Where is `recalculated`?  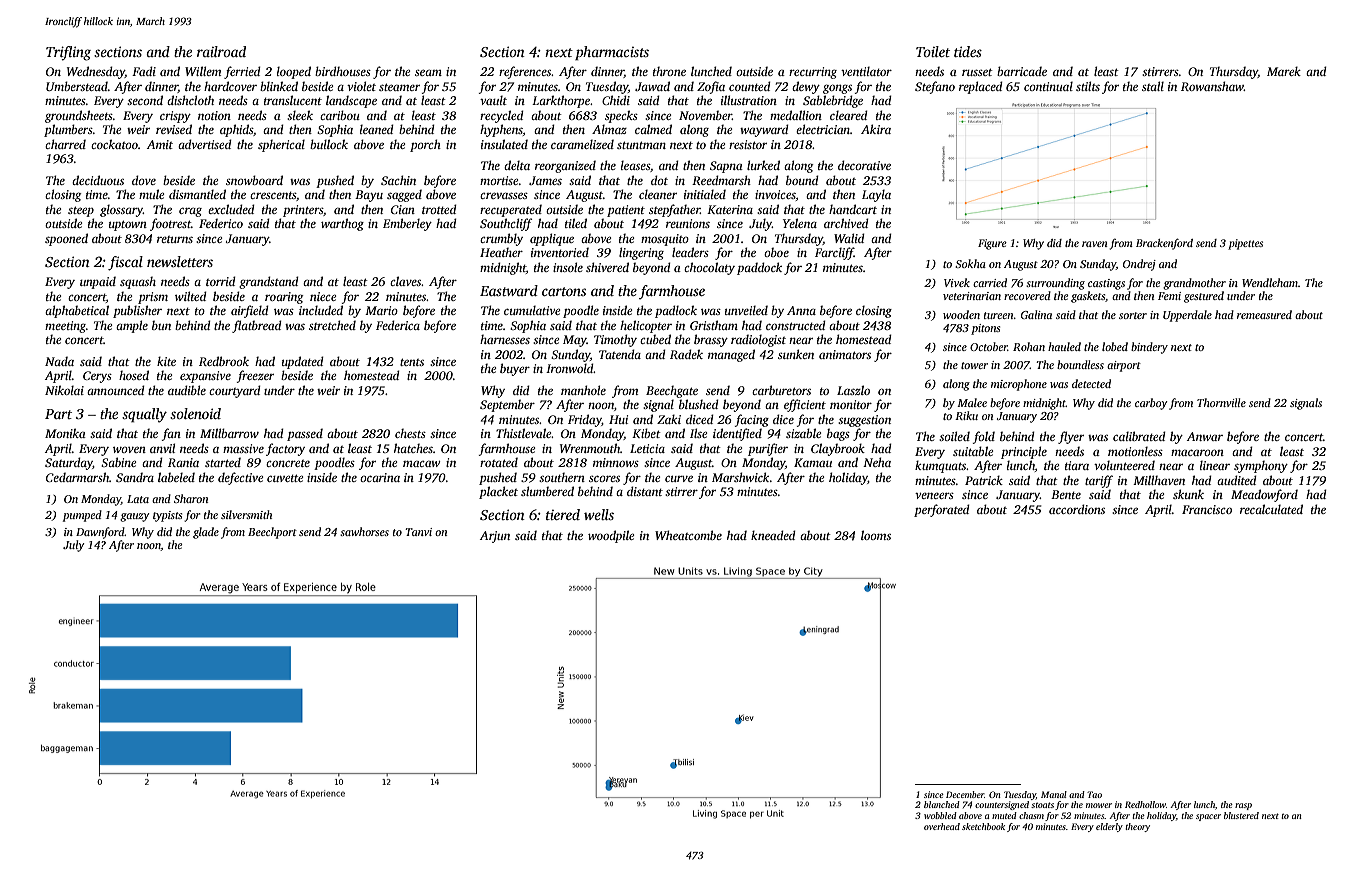 recalculated is located at coordinates (1271, 509).
